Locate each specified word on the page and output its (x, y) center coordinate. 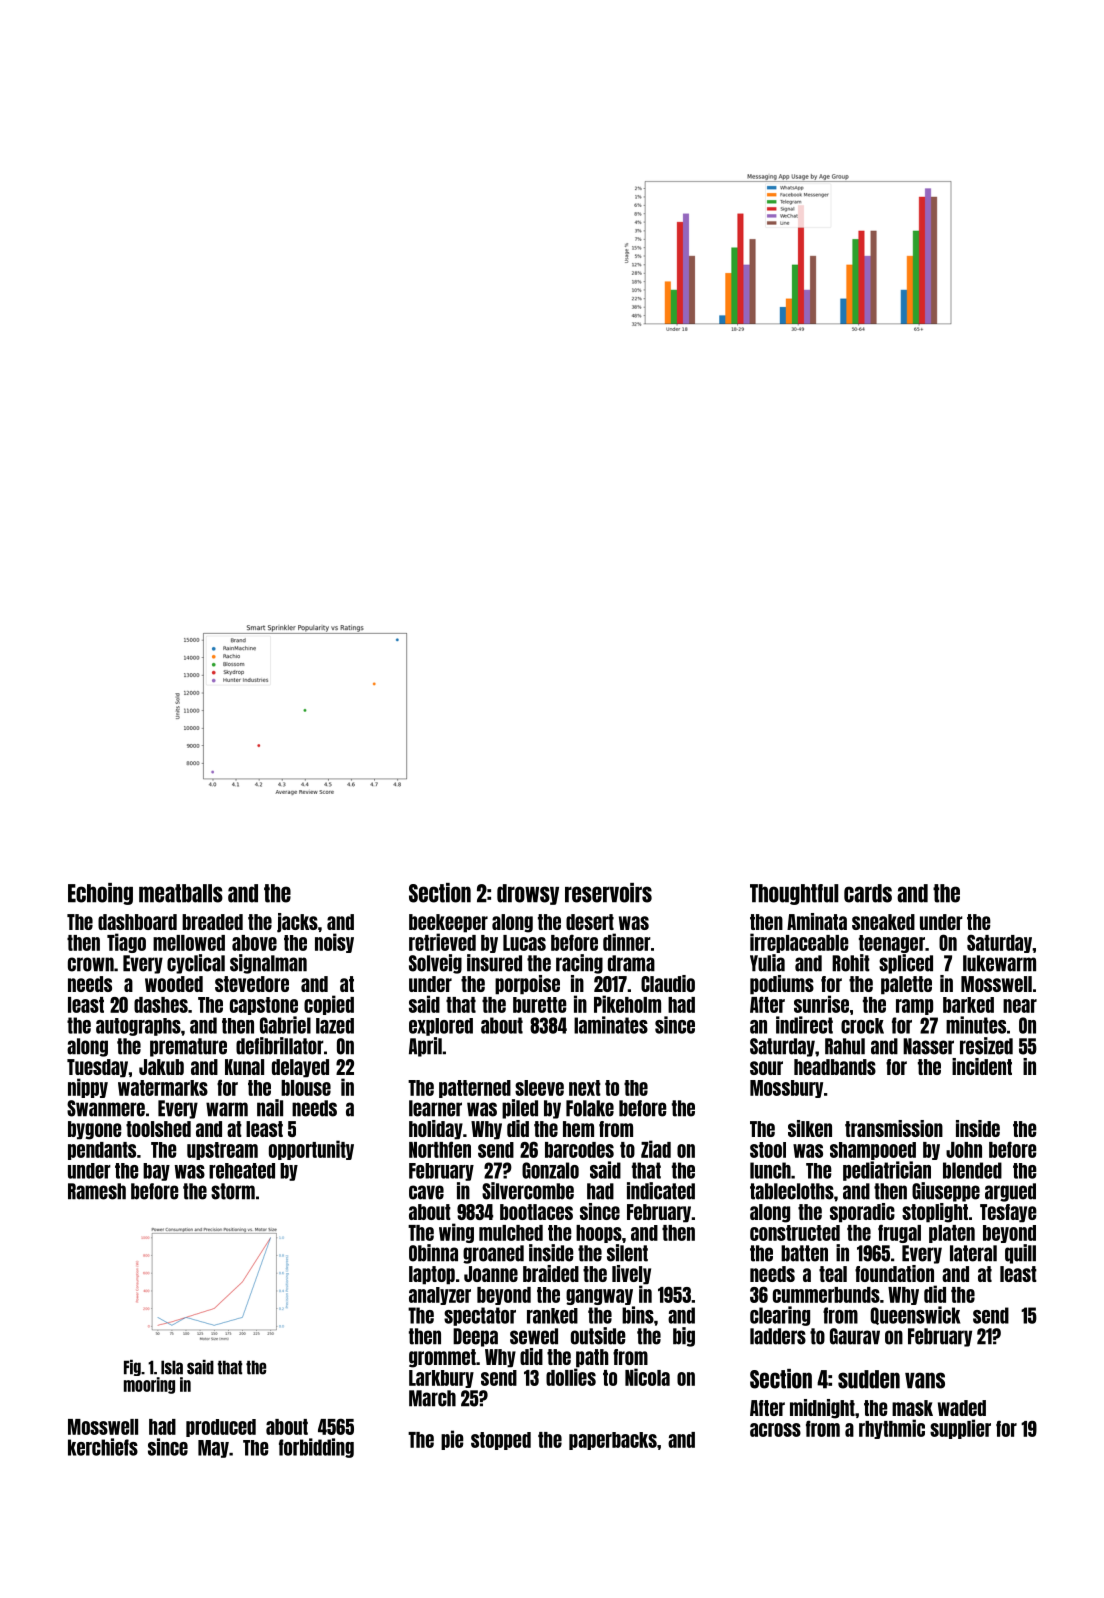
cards (868, 893)
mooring (149, 1385)
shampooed (873, 1151)
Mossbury (786, 1089)
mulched (511, 1233)
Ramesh (97, 1191)
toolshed (158, 1129)
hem (578, 1129)
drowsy (528, 894)
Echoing (100, 894)
